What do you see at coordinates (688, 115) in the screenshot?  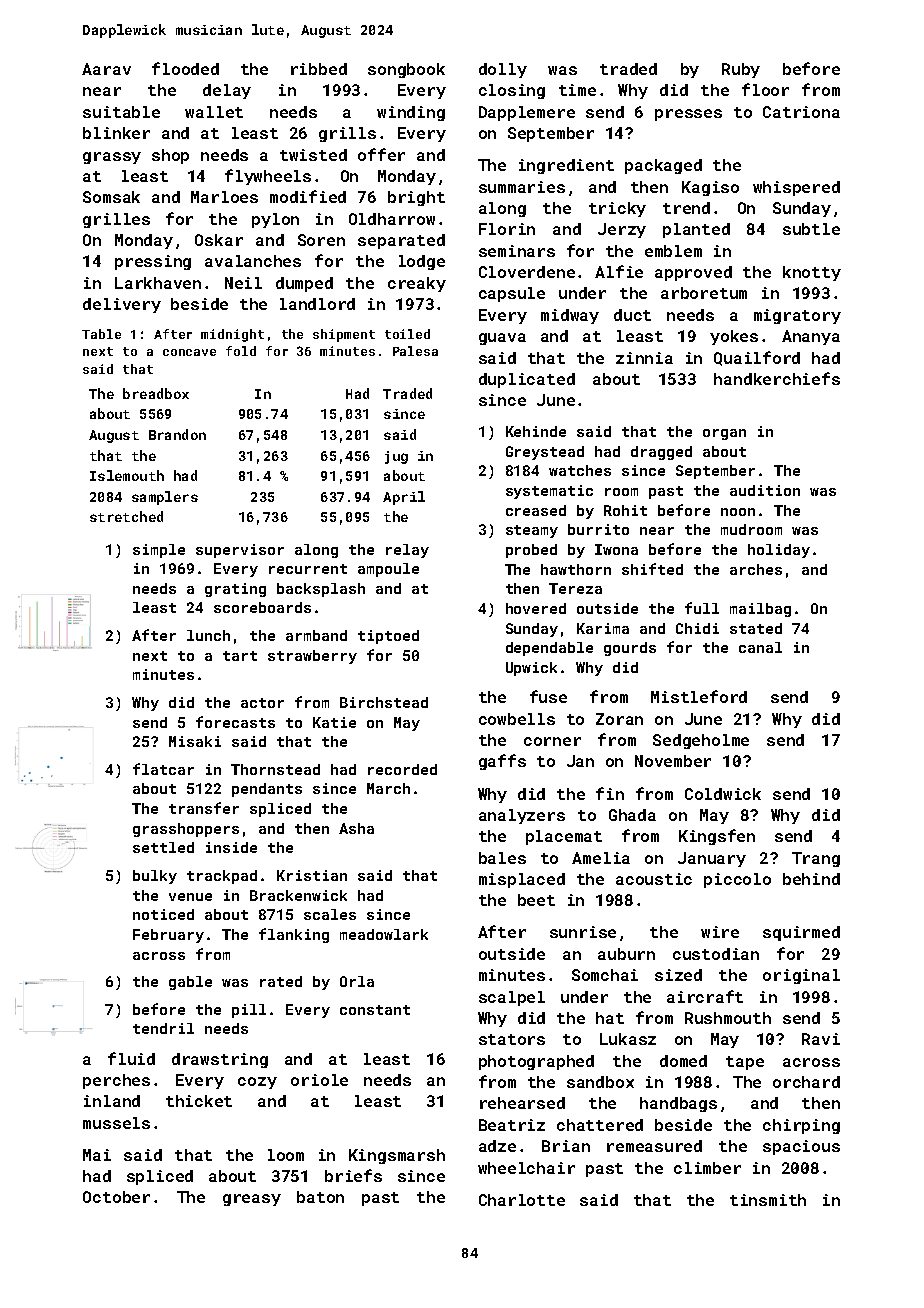 I see `presses` at bounding box center [688, 115].
